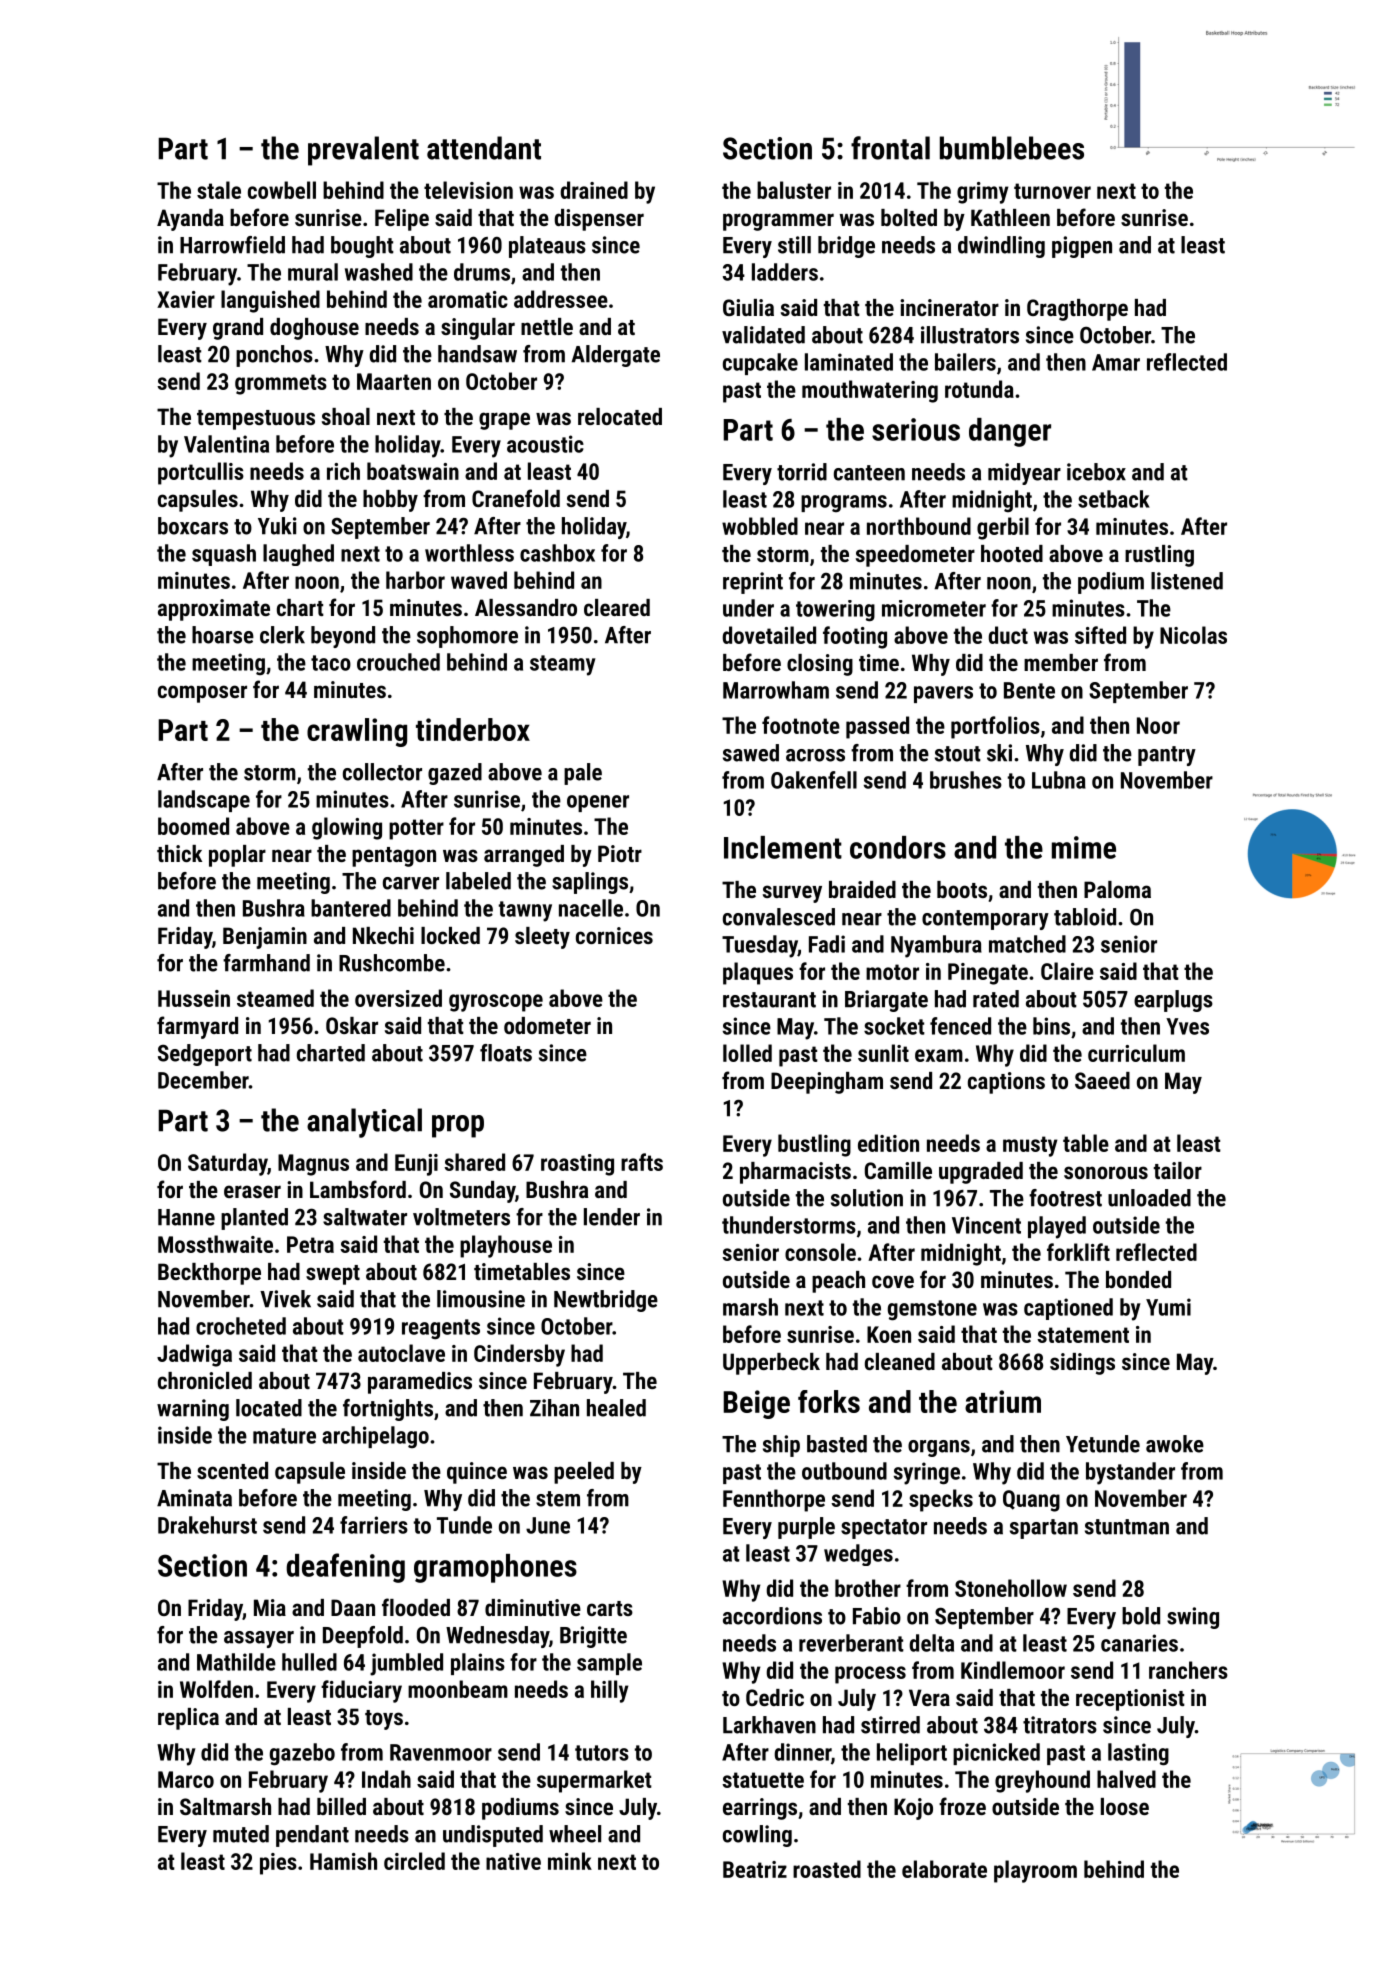 The height and width of the screenshot is (1969, 1386). I want to click on collector, so click(382, 772).
